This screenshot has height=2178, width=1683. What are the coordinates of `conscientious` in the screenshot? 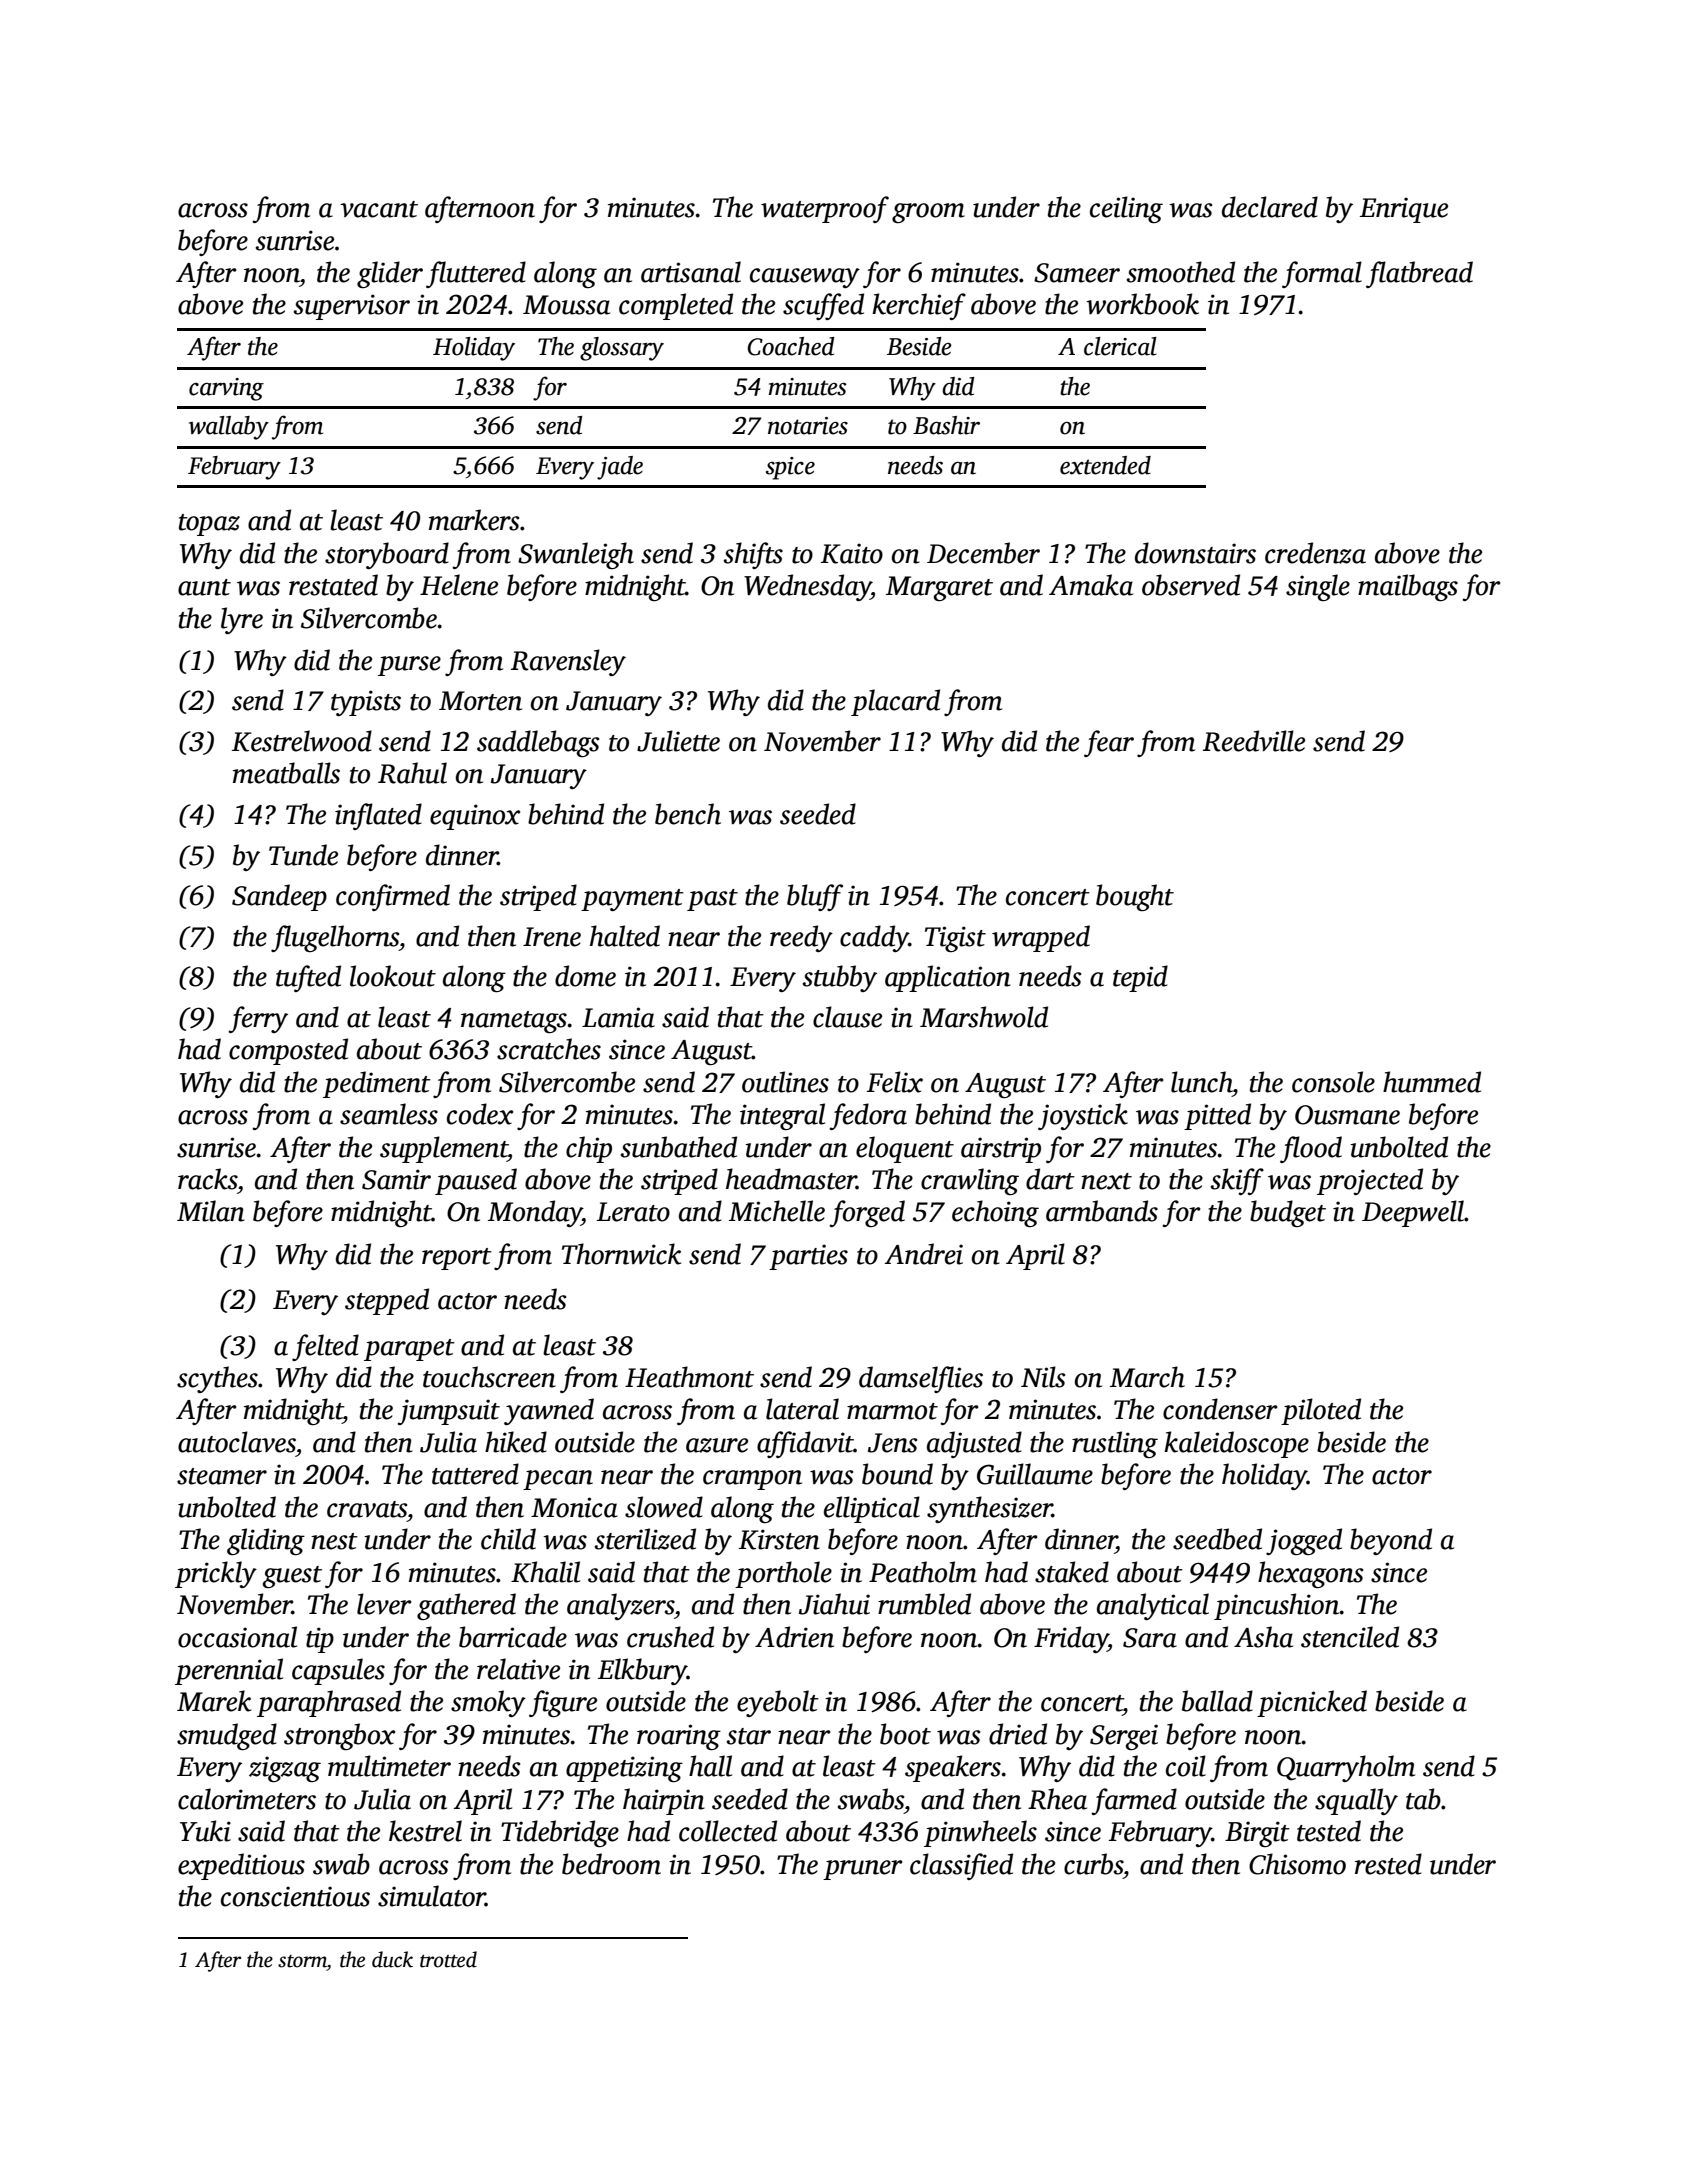 It's located at (295, 1896).
